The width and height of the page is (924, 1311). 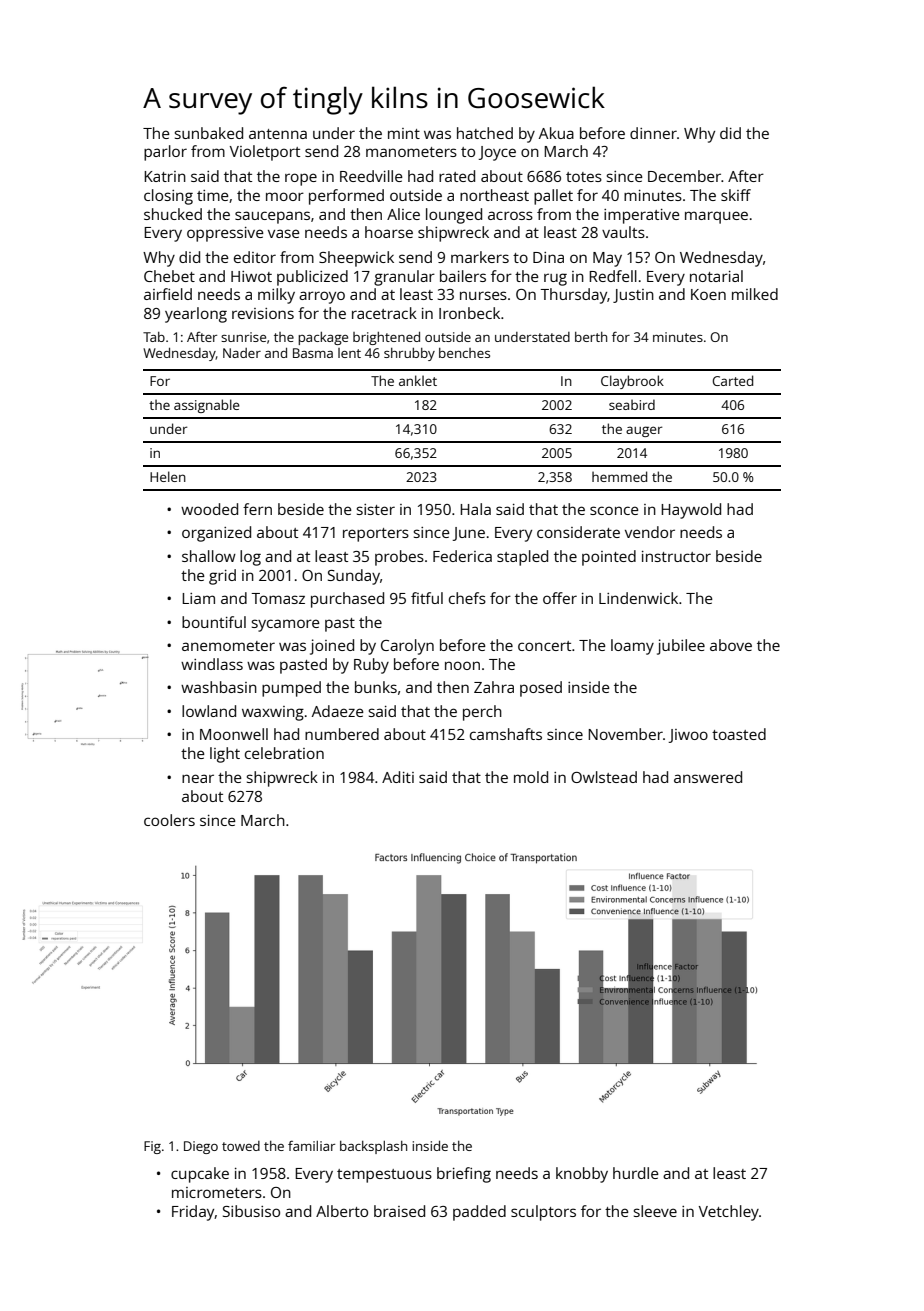 I want to click on Aditi, so click(x=398, y=777).
